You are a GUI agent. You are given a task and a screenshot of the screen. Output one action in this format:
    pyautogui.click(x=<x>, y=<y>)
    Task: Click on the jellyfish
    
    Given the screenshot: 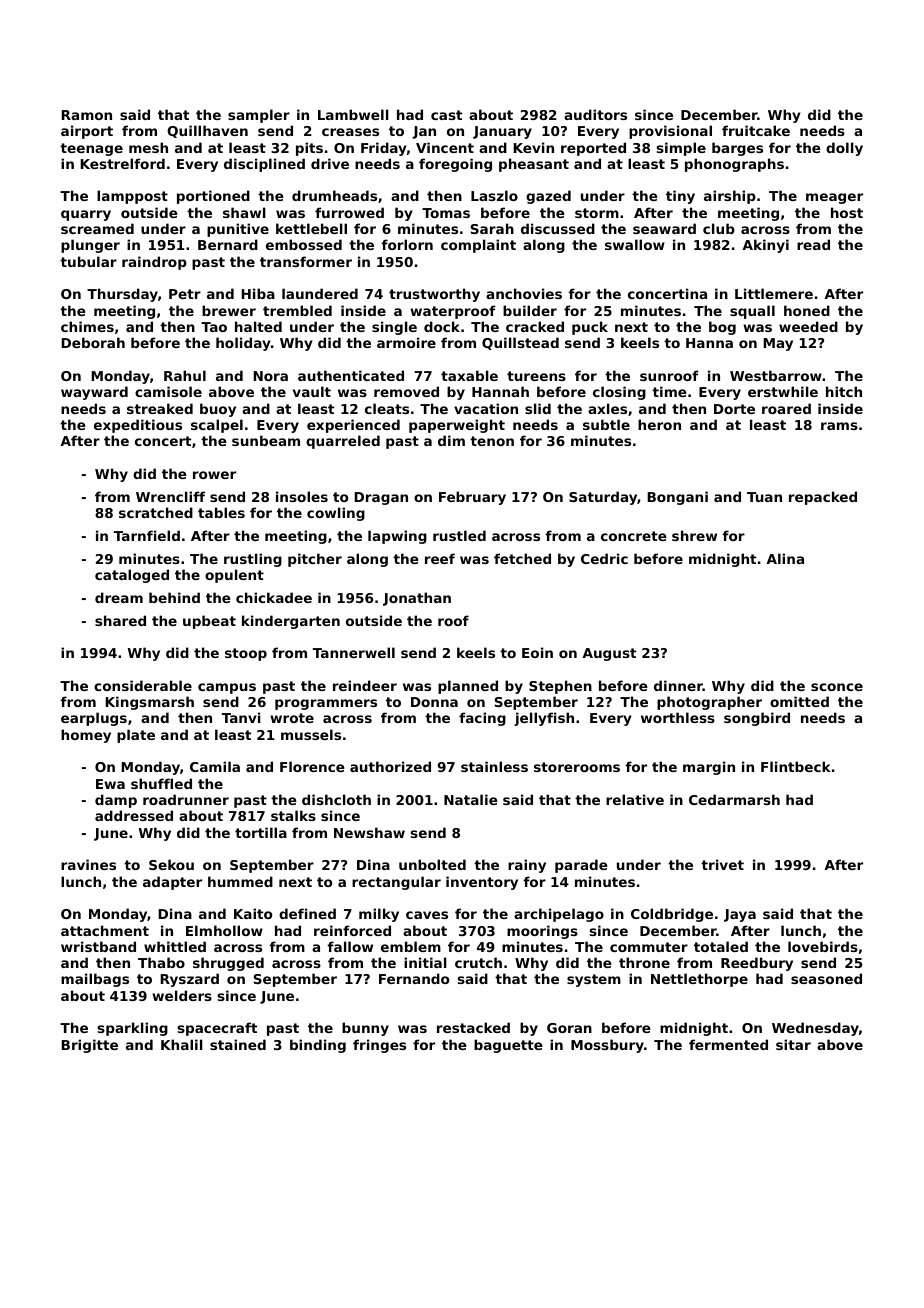 What is the action you would take?
    pyautogui.click(x=544, y=719)
